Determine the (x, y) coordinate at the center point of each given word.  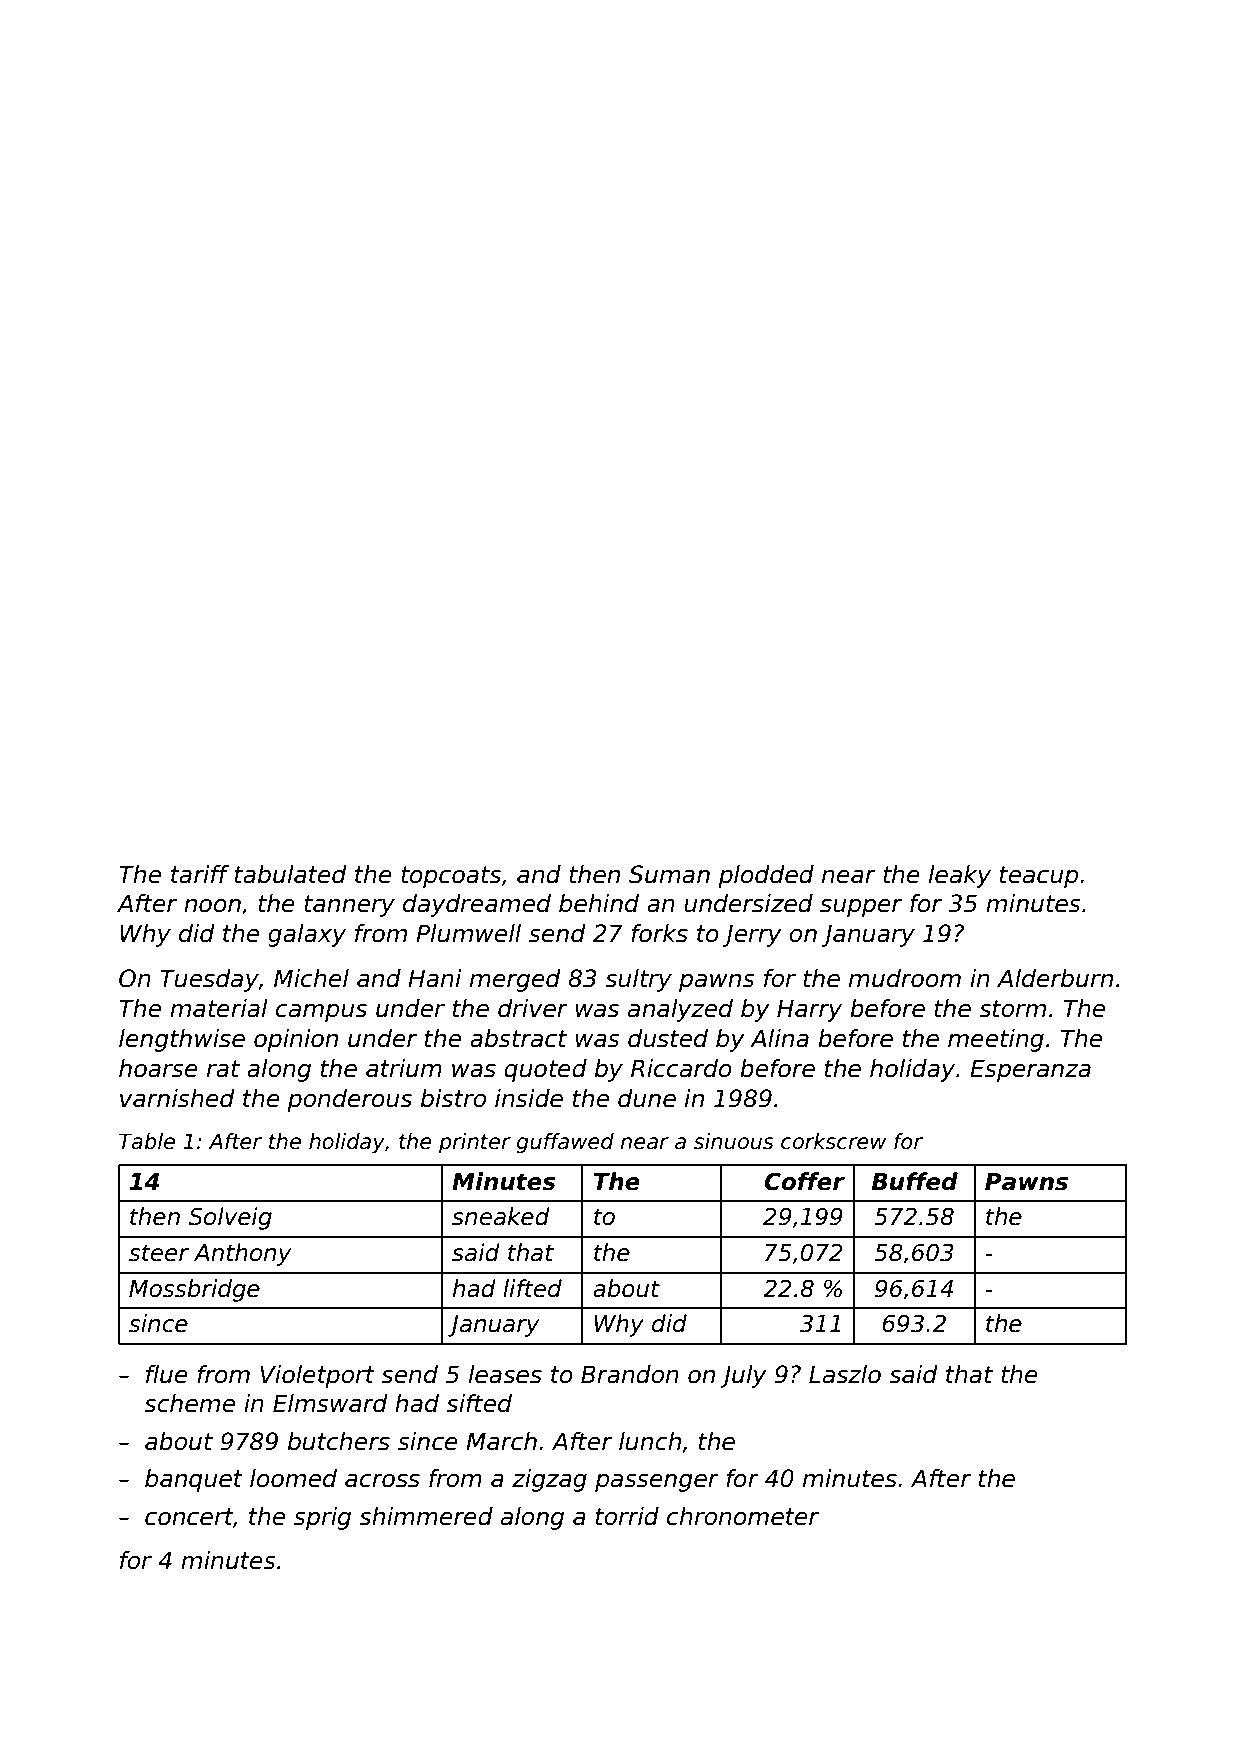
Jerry (752, 935)
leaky (960, 876)
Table (147, 1141)
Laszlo (845, 1374)
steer (159, 1253)
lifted (532, 1288)
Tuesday (209, 980)
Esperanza (1030, 1070)
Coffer (804, 1181)
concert (189, 1517)
